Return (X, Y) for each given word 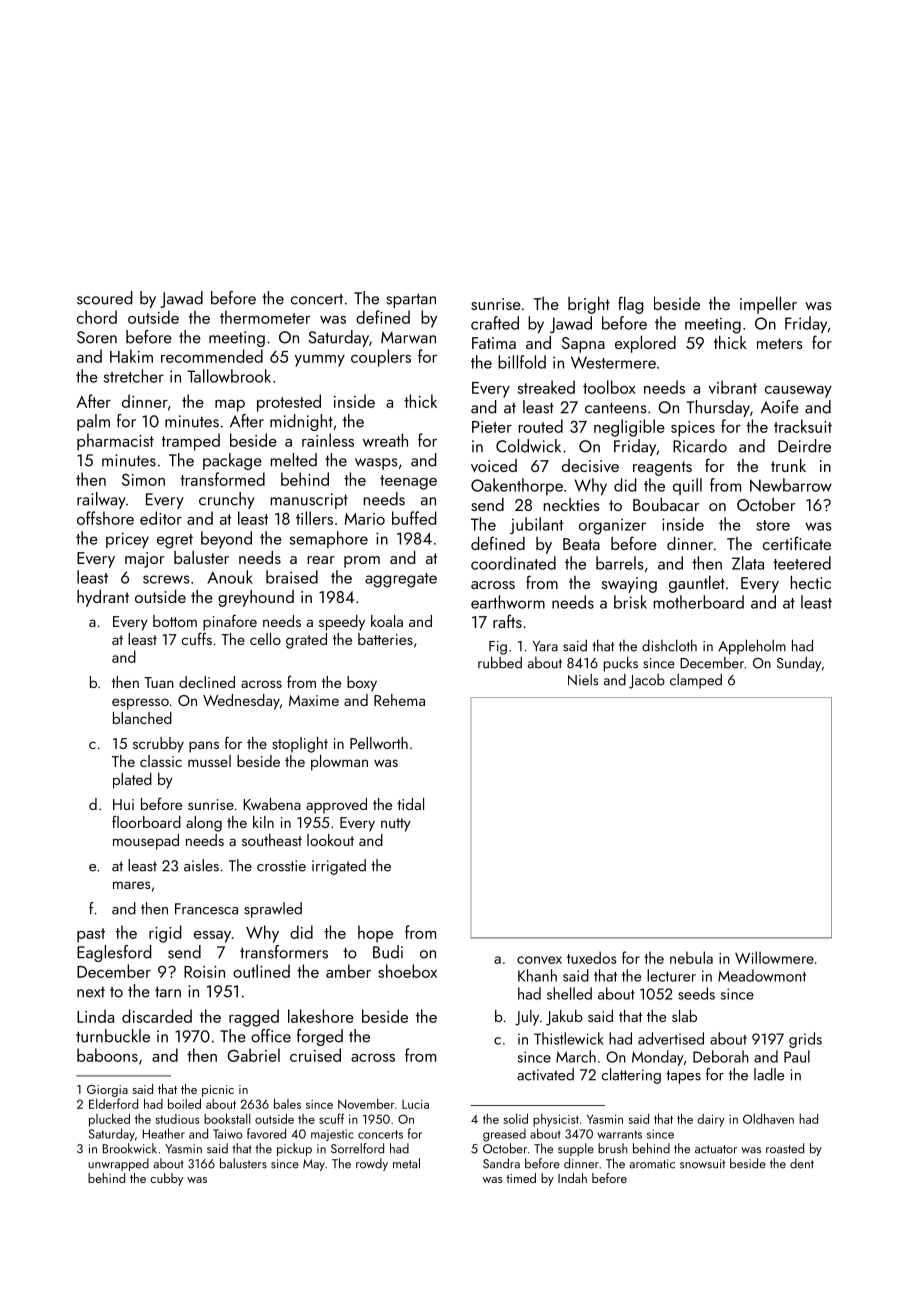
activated (545, 1074)
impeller (768, 305)
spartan (411, 300)
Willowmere (774, 957)
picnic (218, 1091)
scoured (104, 298)
